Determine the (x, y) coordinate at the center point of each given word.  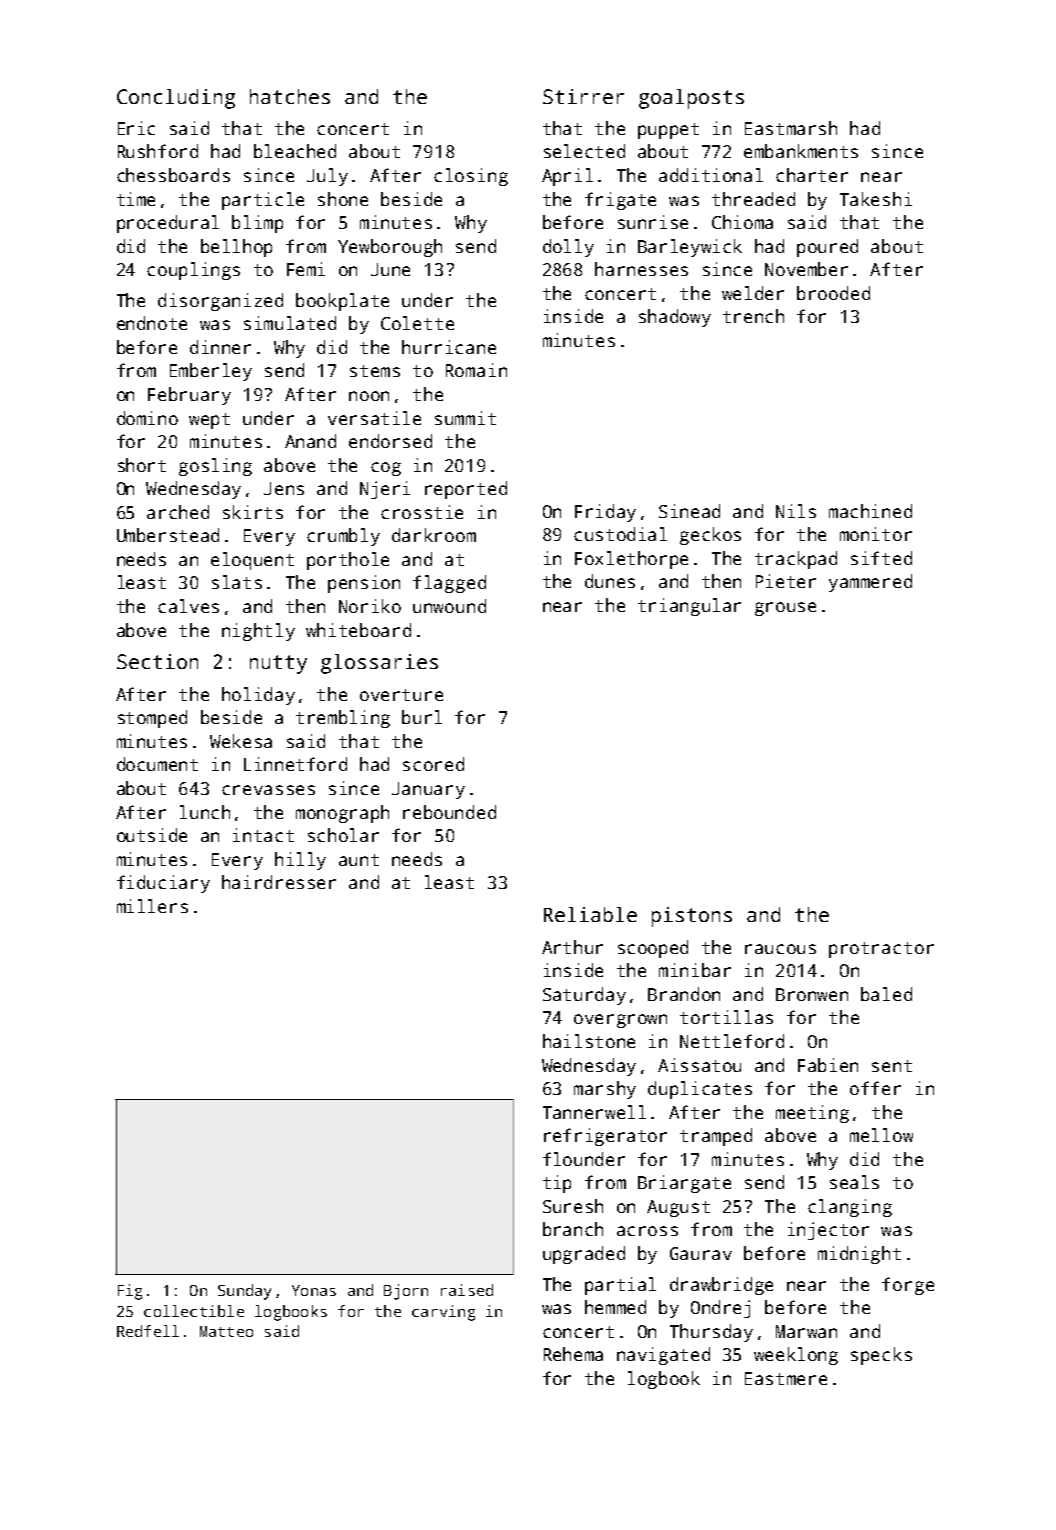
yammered (870, 583)
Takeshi (876, 199)
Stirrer (583, 96)
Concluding (176, 99)
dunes (610, 581)
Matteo (226, 1331)
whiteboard (358, 630)
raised (467, 1290)
